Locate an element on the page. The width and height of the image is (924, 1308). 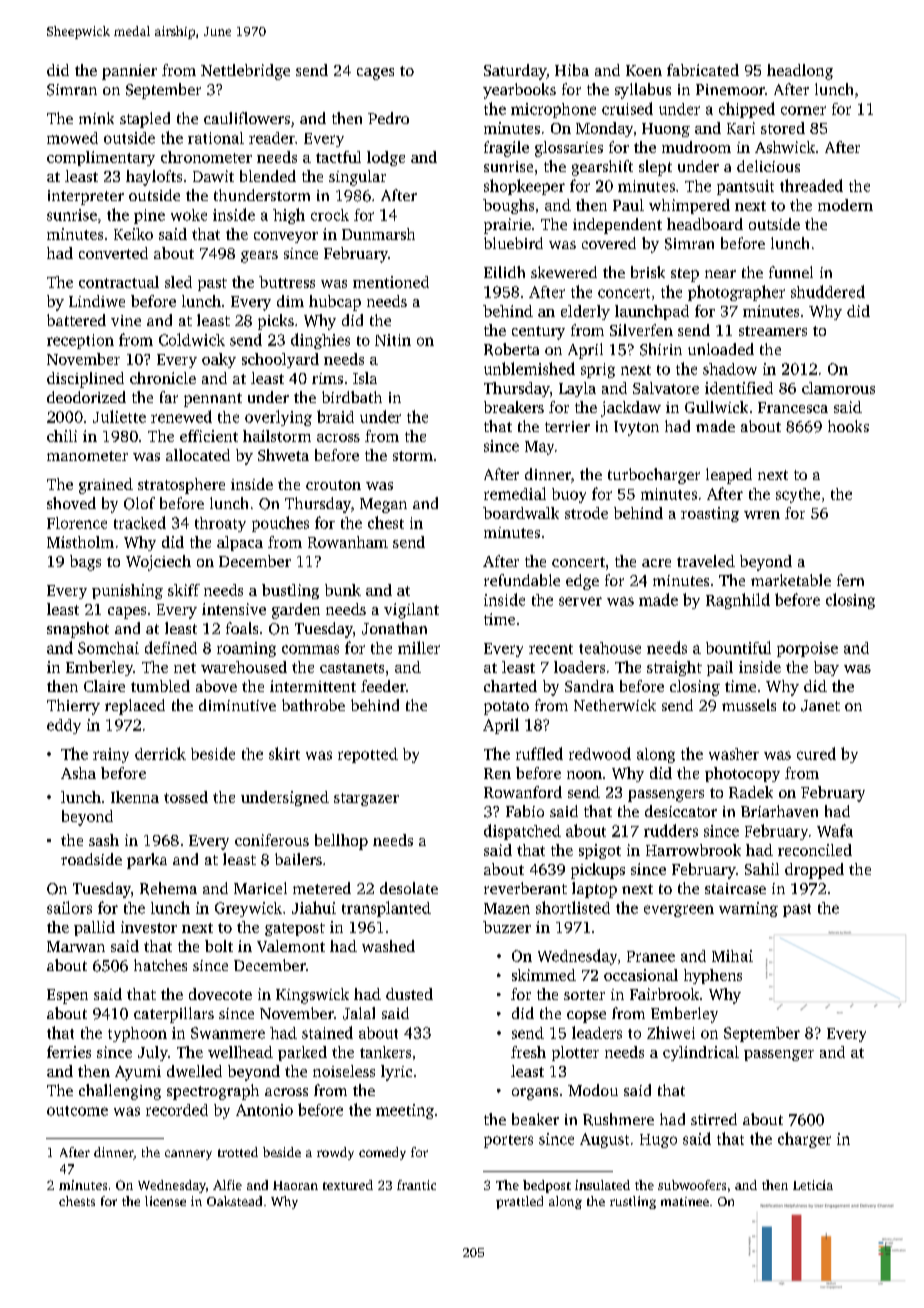
Oakstead is located at coordinates (234, 1201).
